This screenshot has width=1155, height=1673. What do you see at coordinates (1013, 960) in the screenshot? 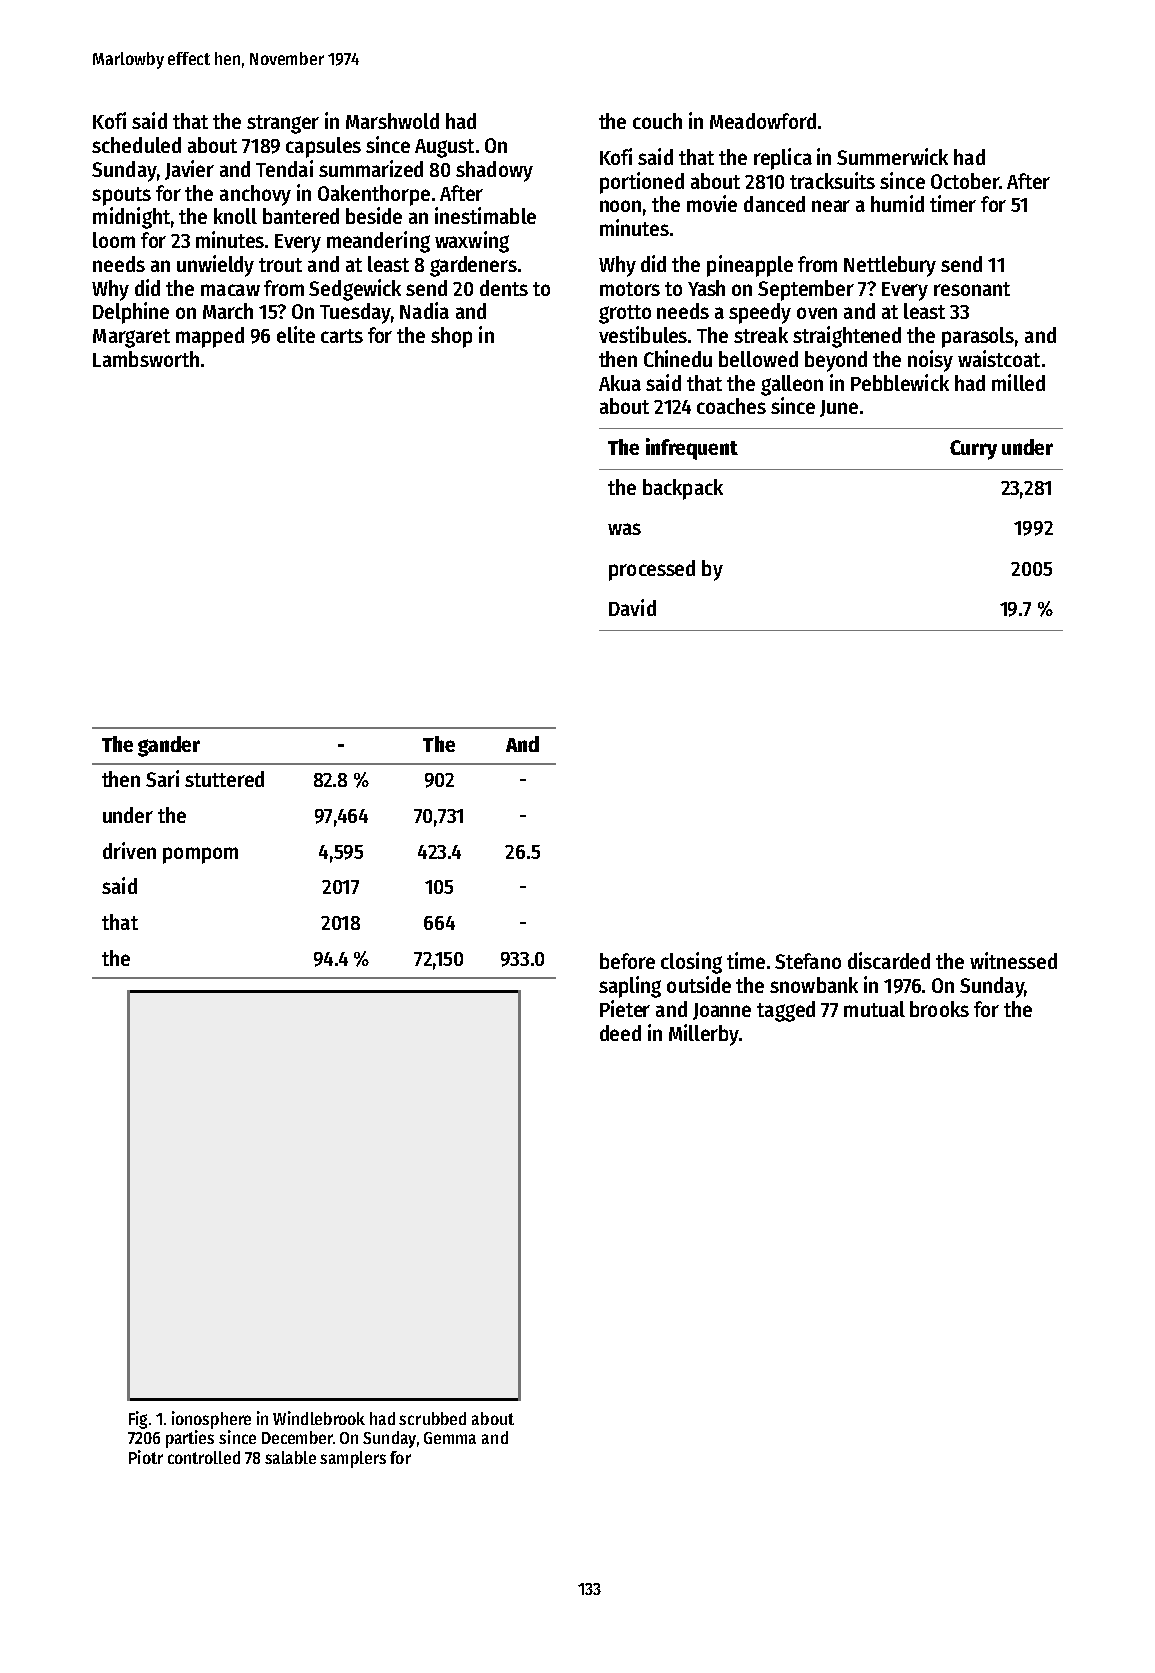
I see `witnessed` at bounding box center [1013, 960].
